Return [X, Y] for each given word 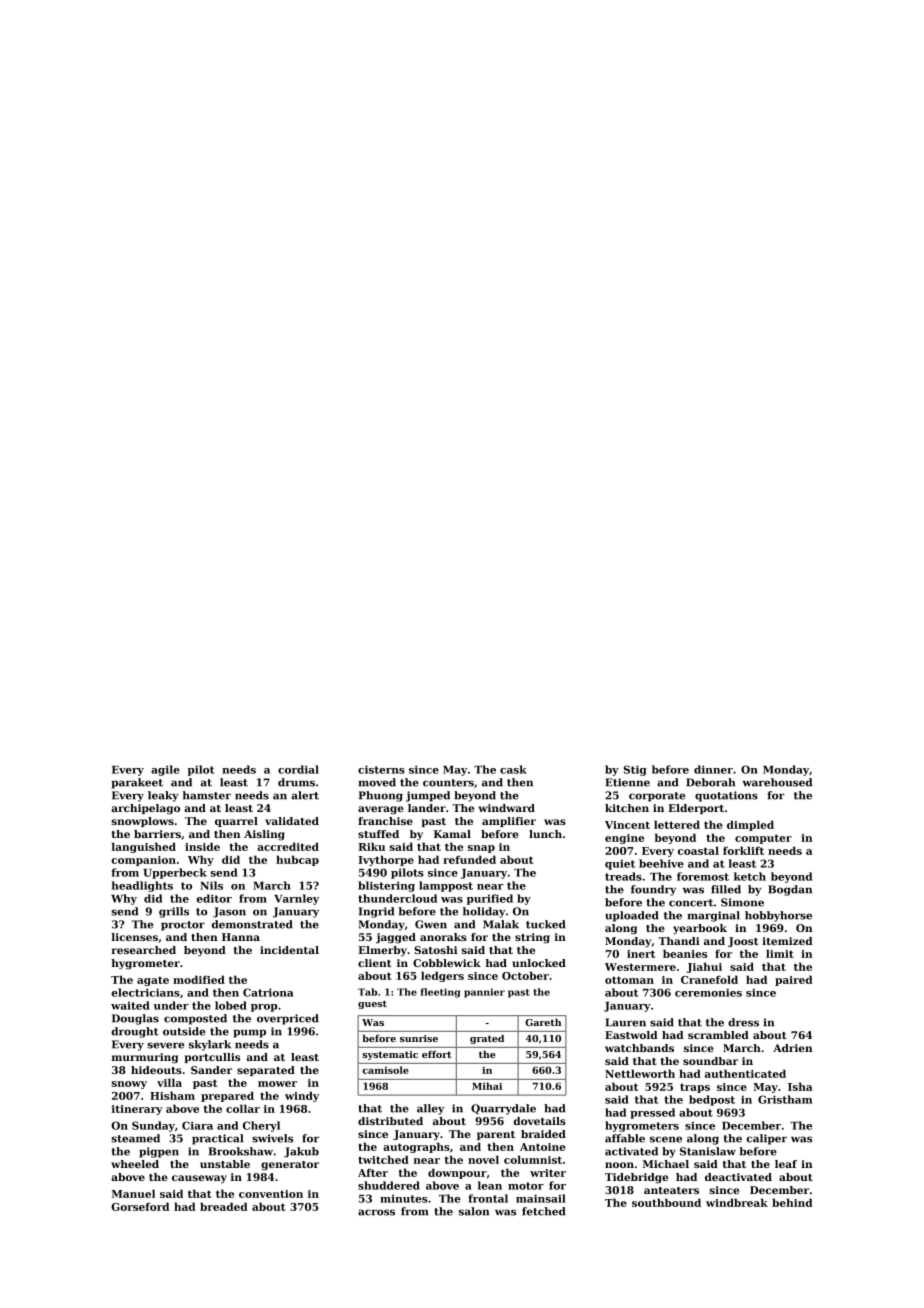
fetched [543, 1211]
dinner [713, 769]
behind [792, 1202]
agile [165, 770]
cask [513, 769]
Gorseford [140, 1206]
